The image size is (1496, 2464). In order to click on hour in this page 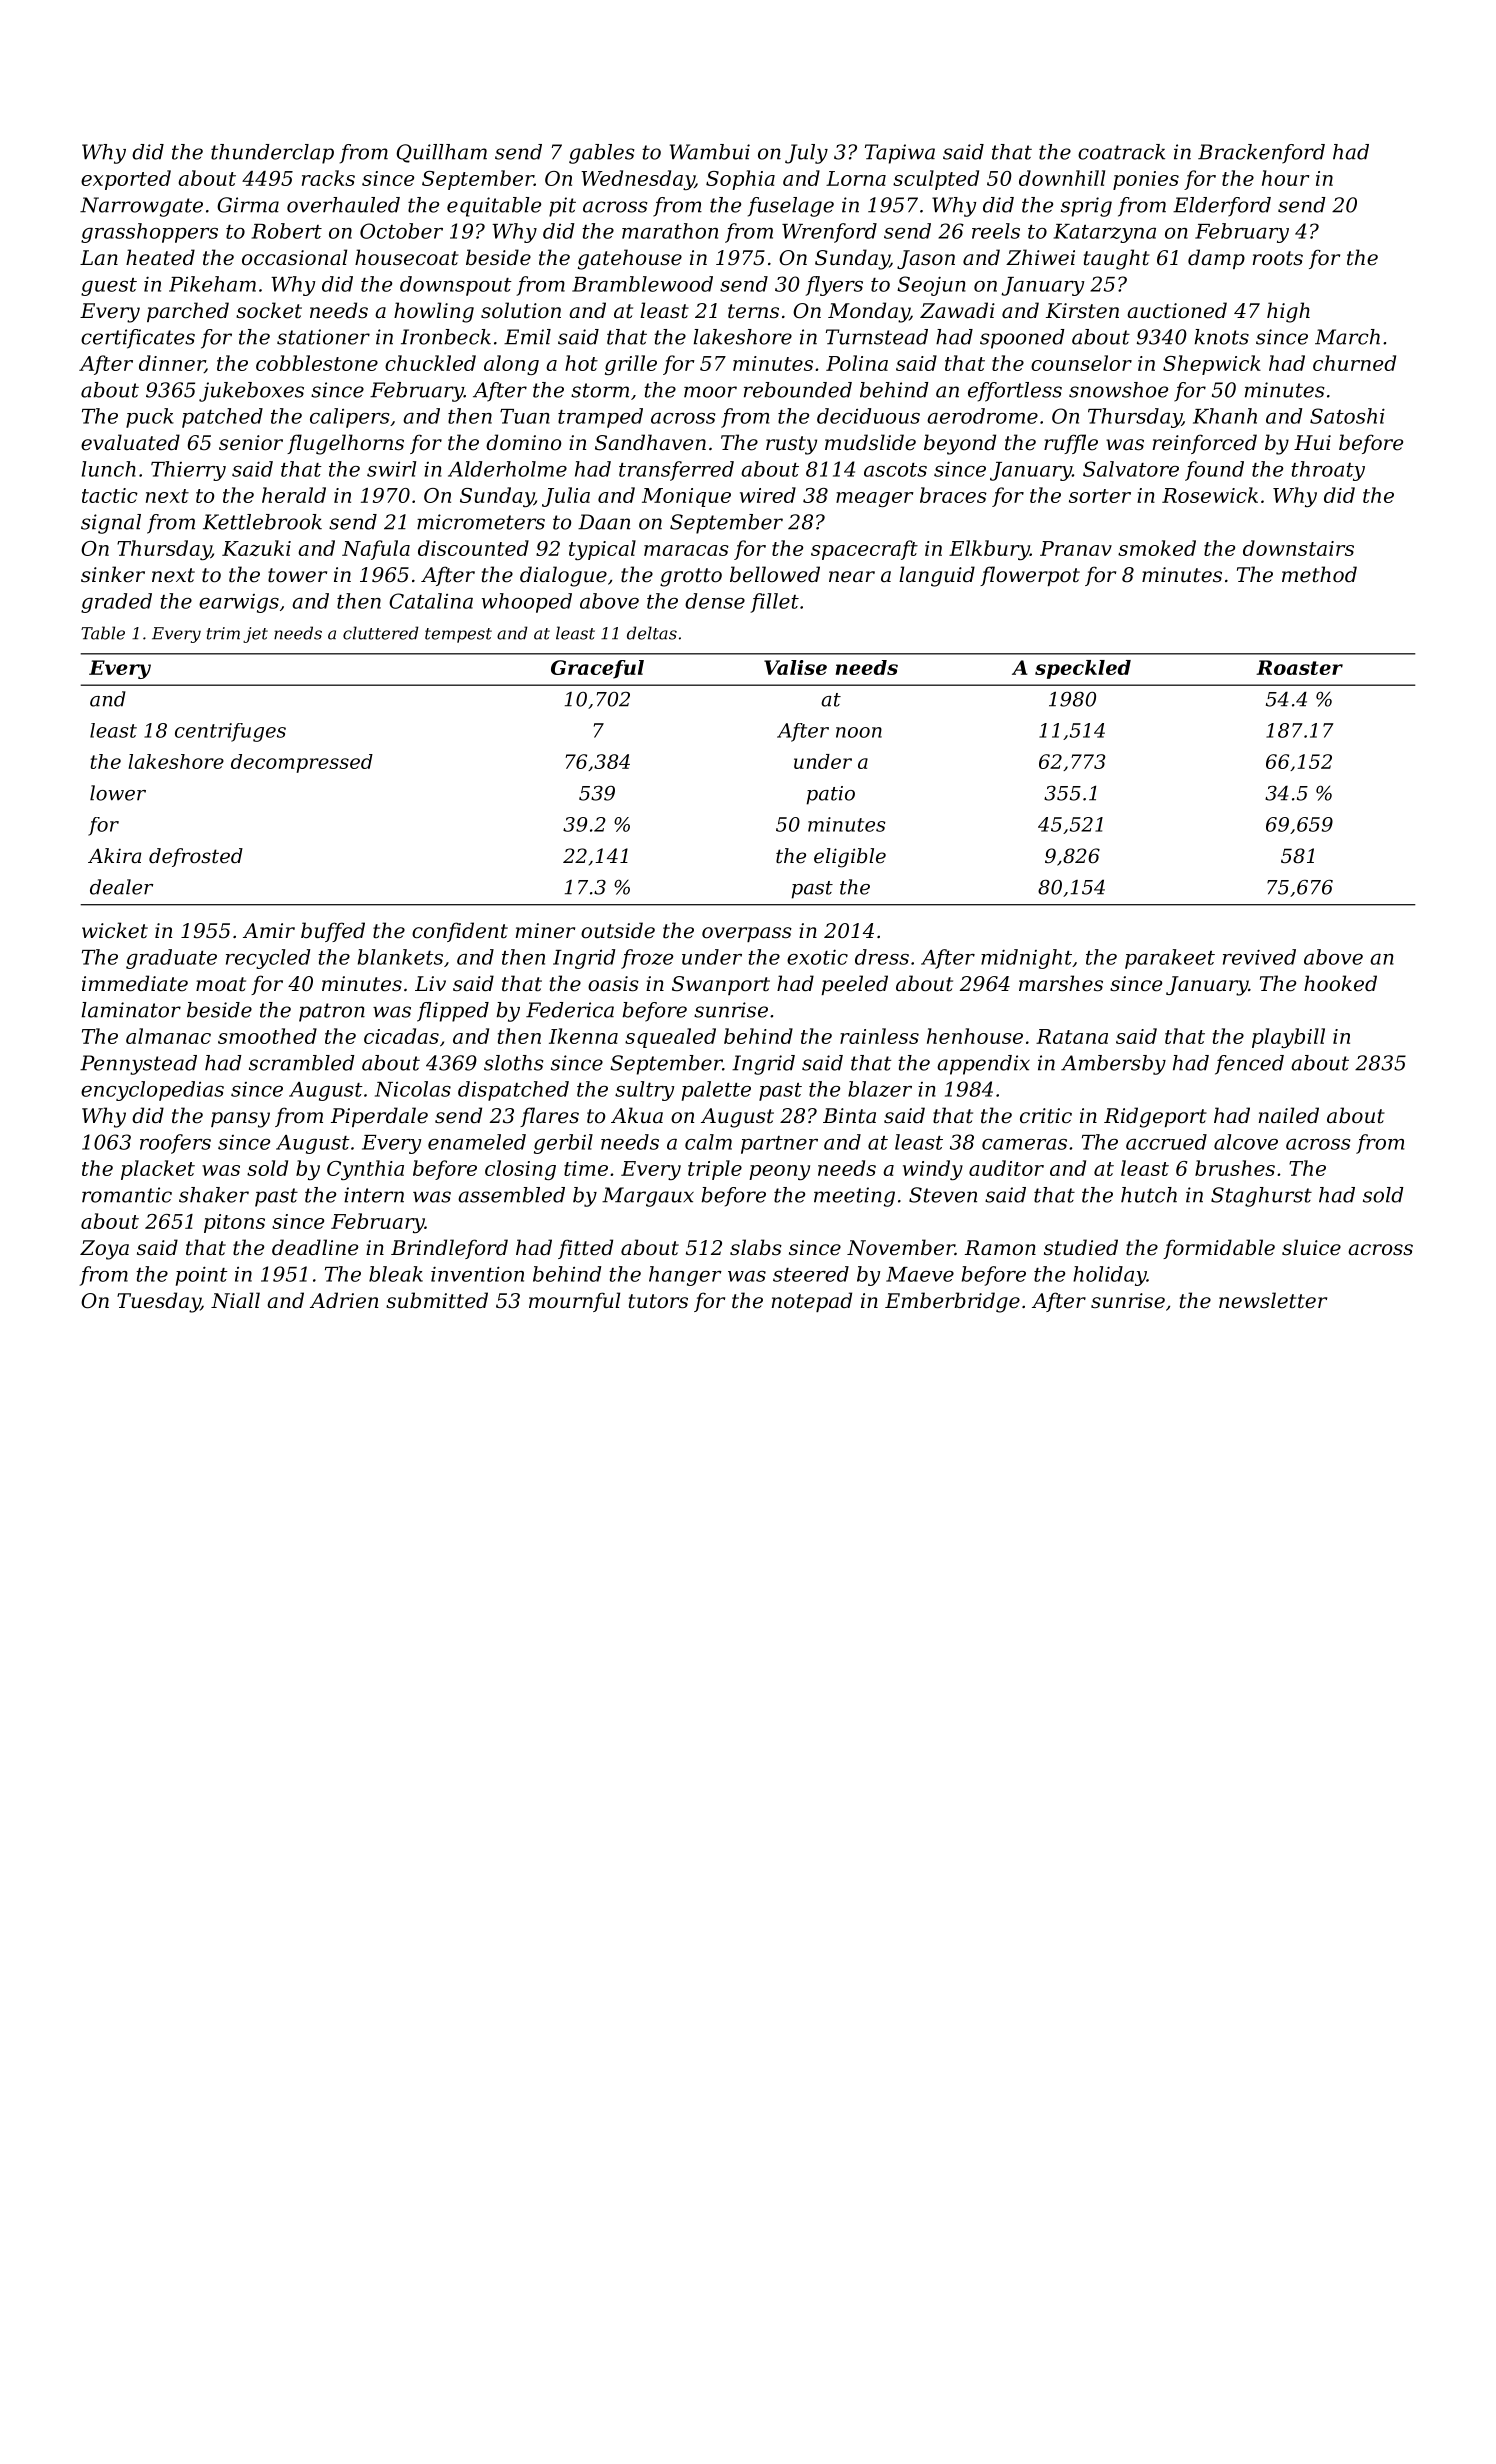, I will do `click(1285, 178)`.
